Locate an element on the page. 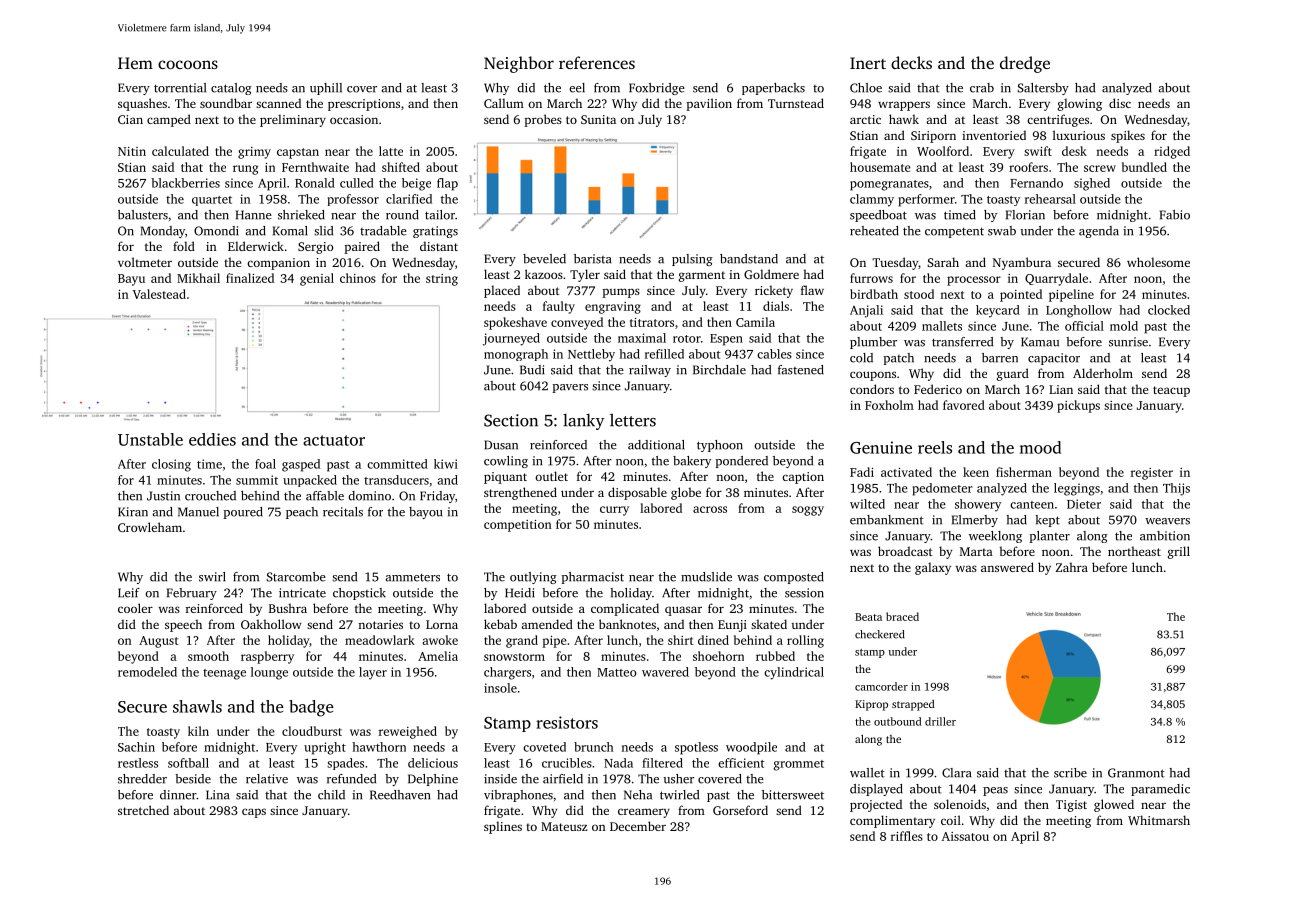  clammy is located at coordinates (872, 200).
